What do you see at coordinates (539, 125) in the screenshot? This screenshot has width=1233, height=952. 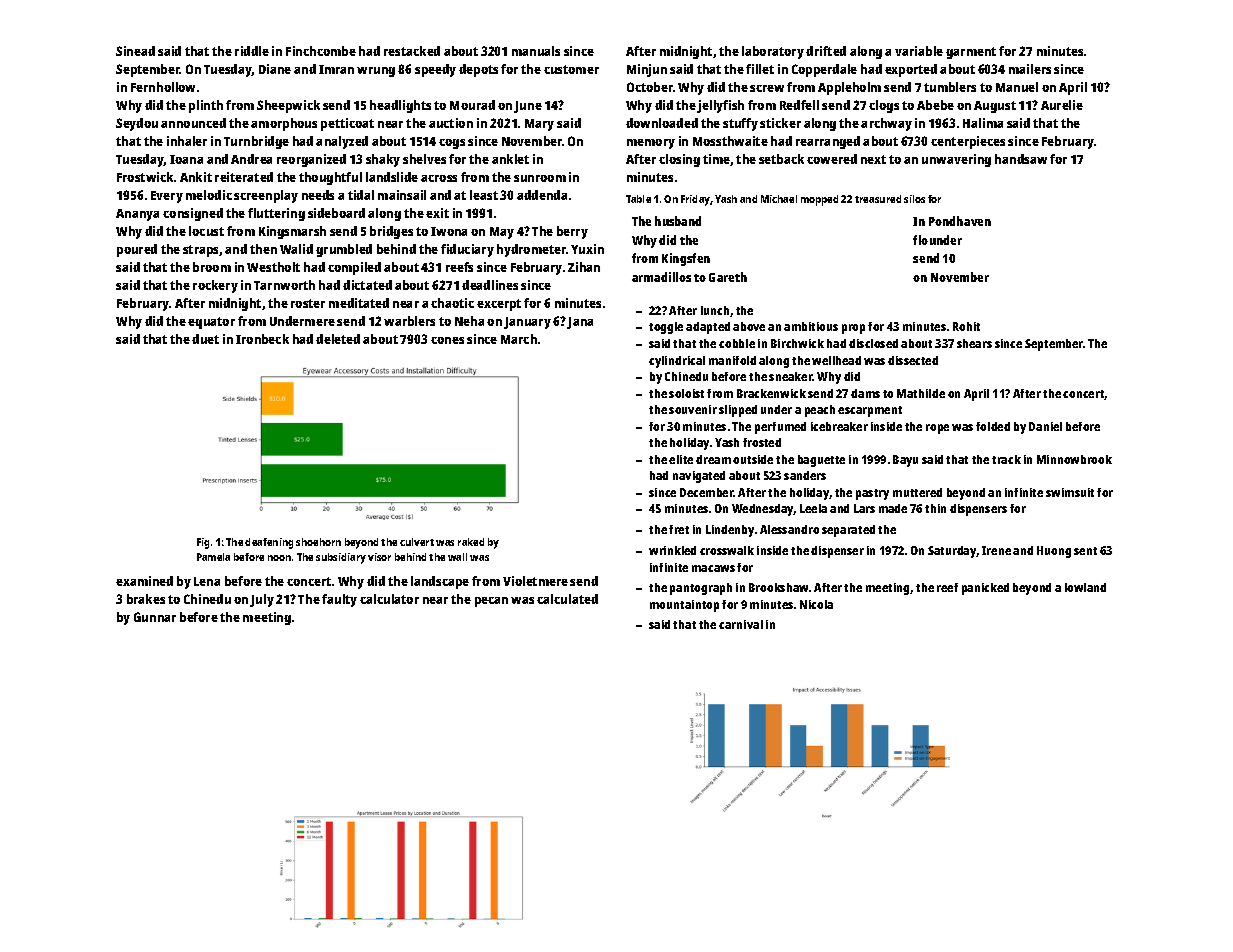 I see `Mary` at bounding box center [539, 125].
